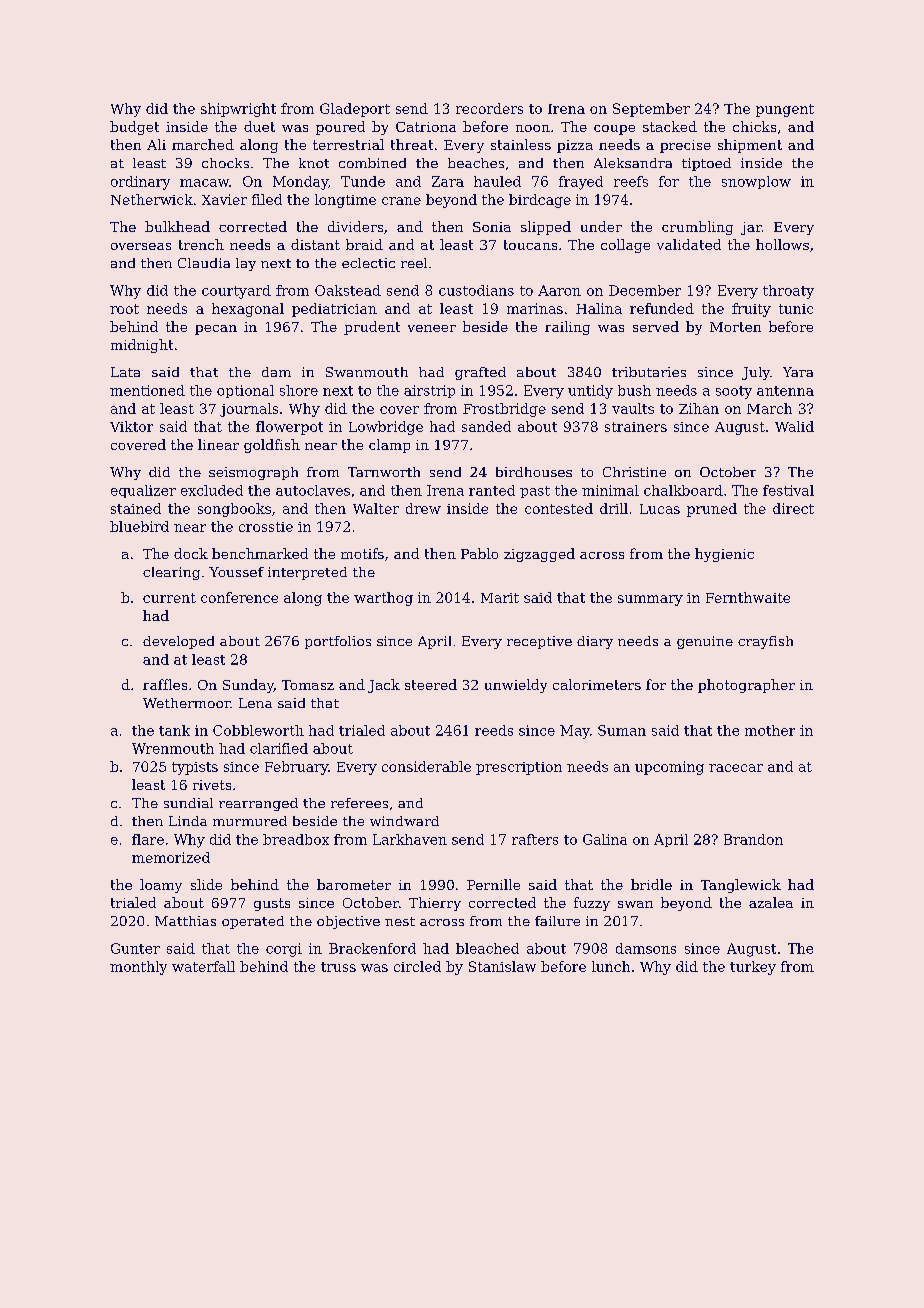 The width and height of the screenshot is (924, 1308). Describe the element at coordinates (493, 884) in the screenshot. I see `Pernille` at that location.
